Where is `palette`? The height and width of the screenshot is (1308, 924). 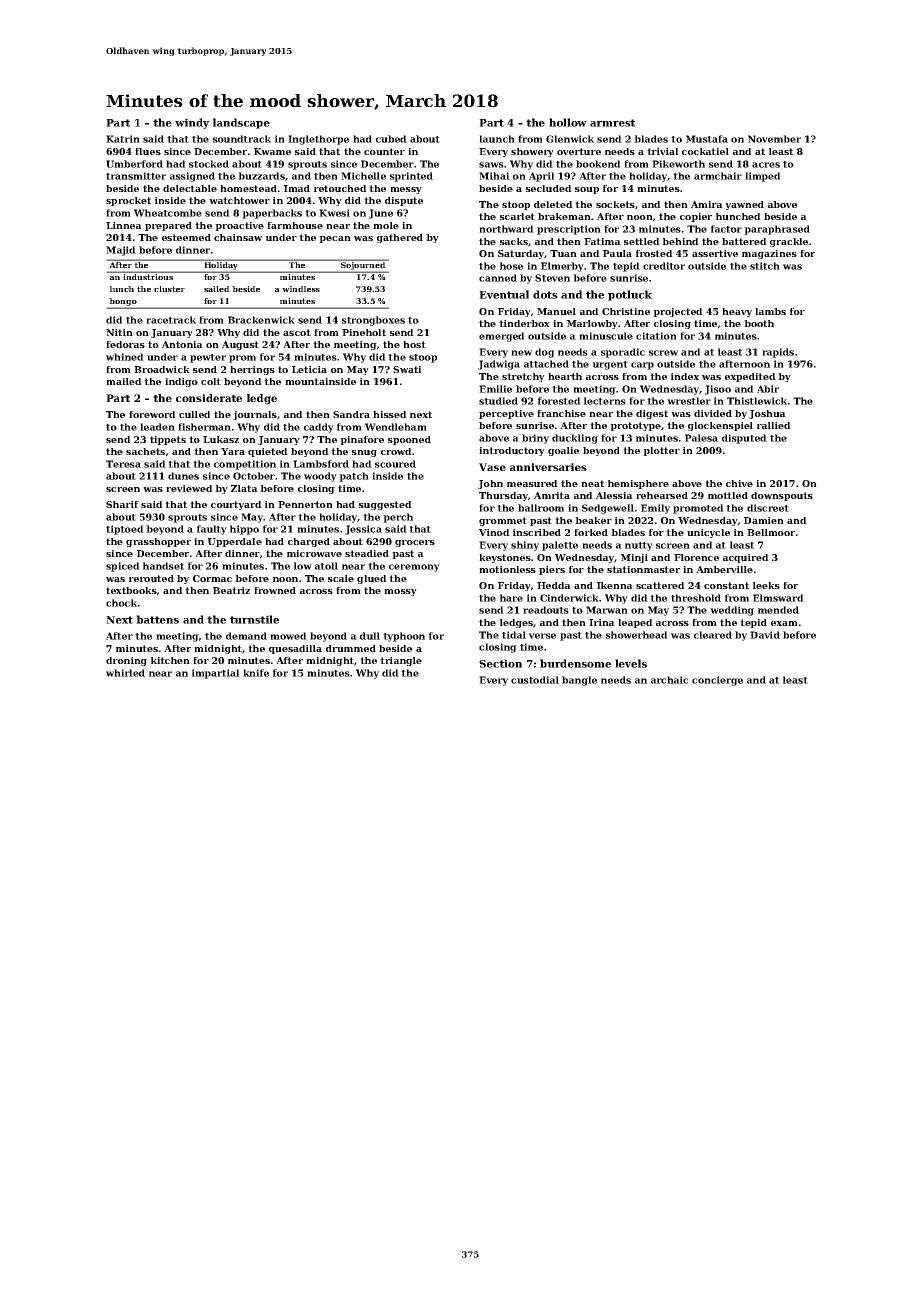
palette is located at coordinates (560, 546).
